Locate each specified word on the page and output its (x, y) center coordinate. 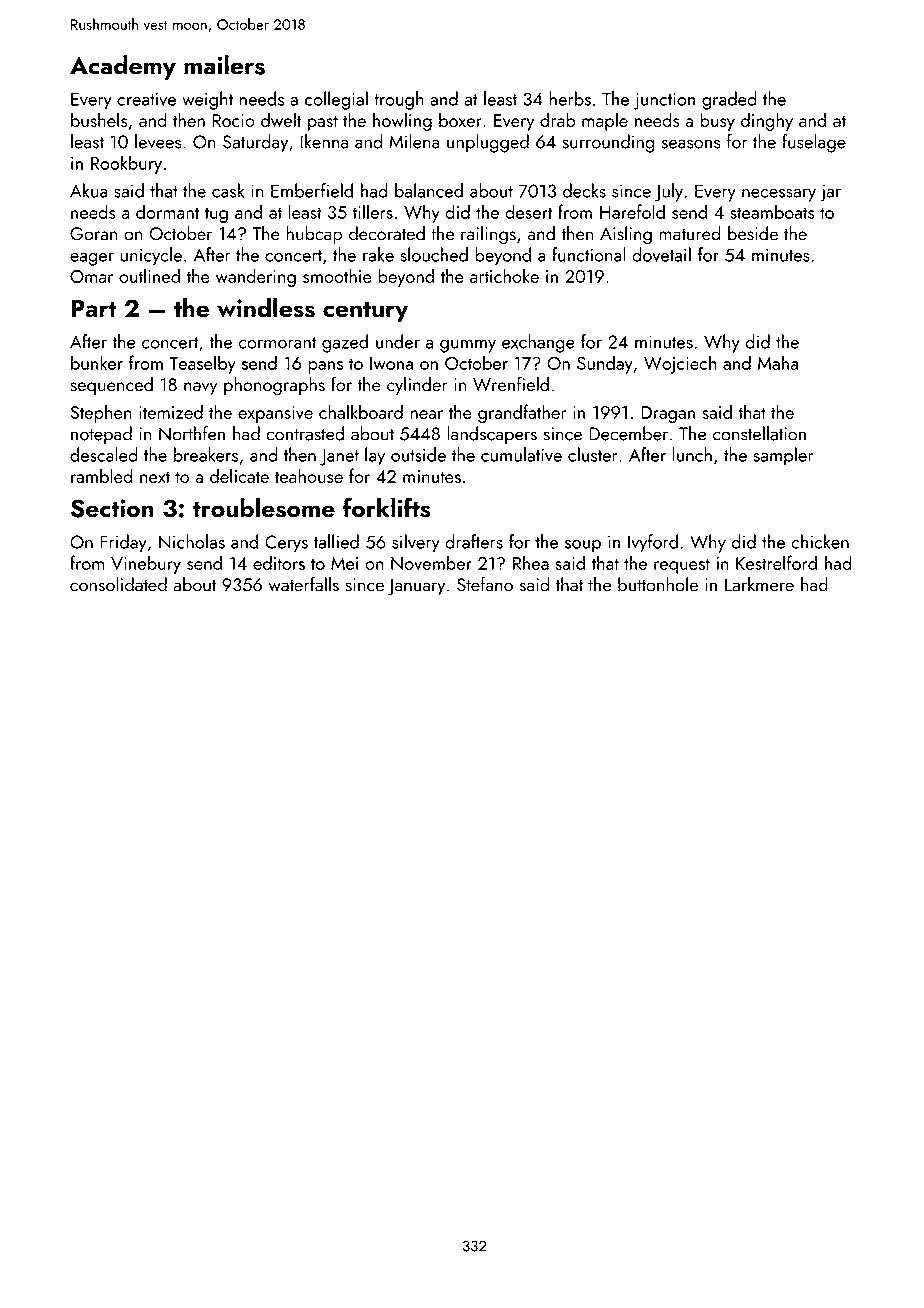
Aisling (626, 235)
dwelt (281, 119)
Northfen (192, 433)
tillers (373, 211)
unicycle (151, 256)
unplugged (488, 143)
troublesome (263, 507)
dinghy (767, 121)
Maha (778, 362)
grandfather (522, 413)
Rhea (531, 562)
